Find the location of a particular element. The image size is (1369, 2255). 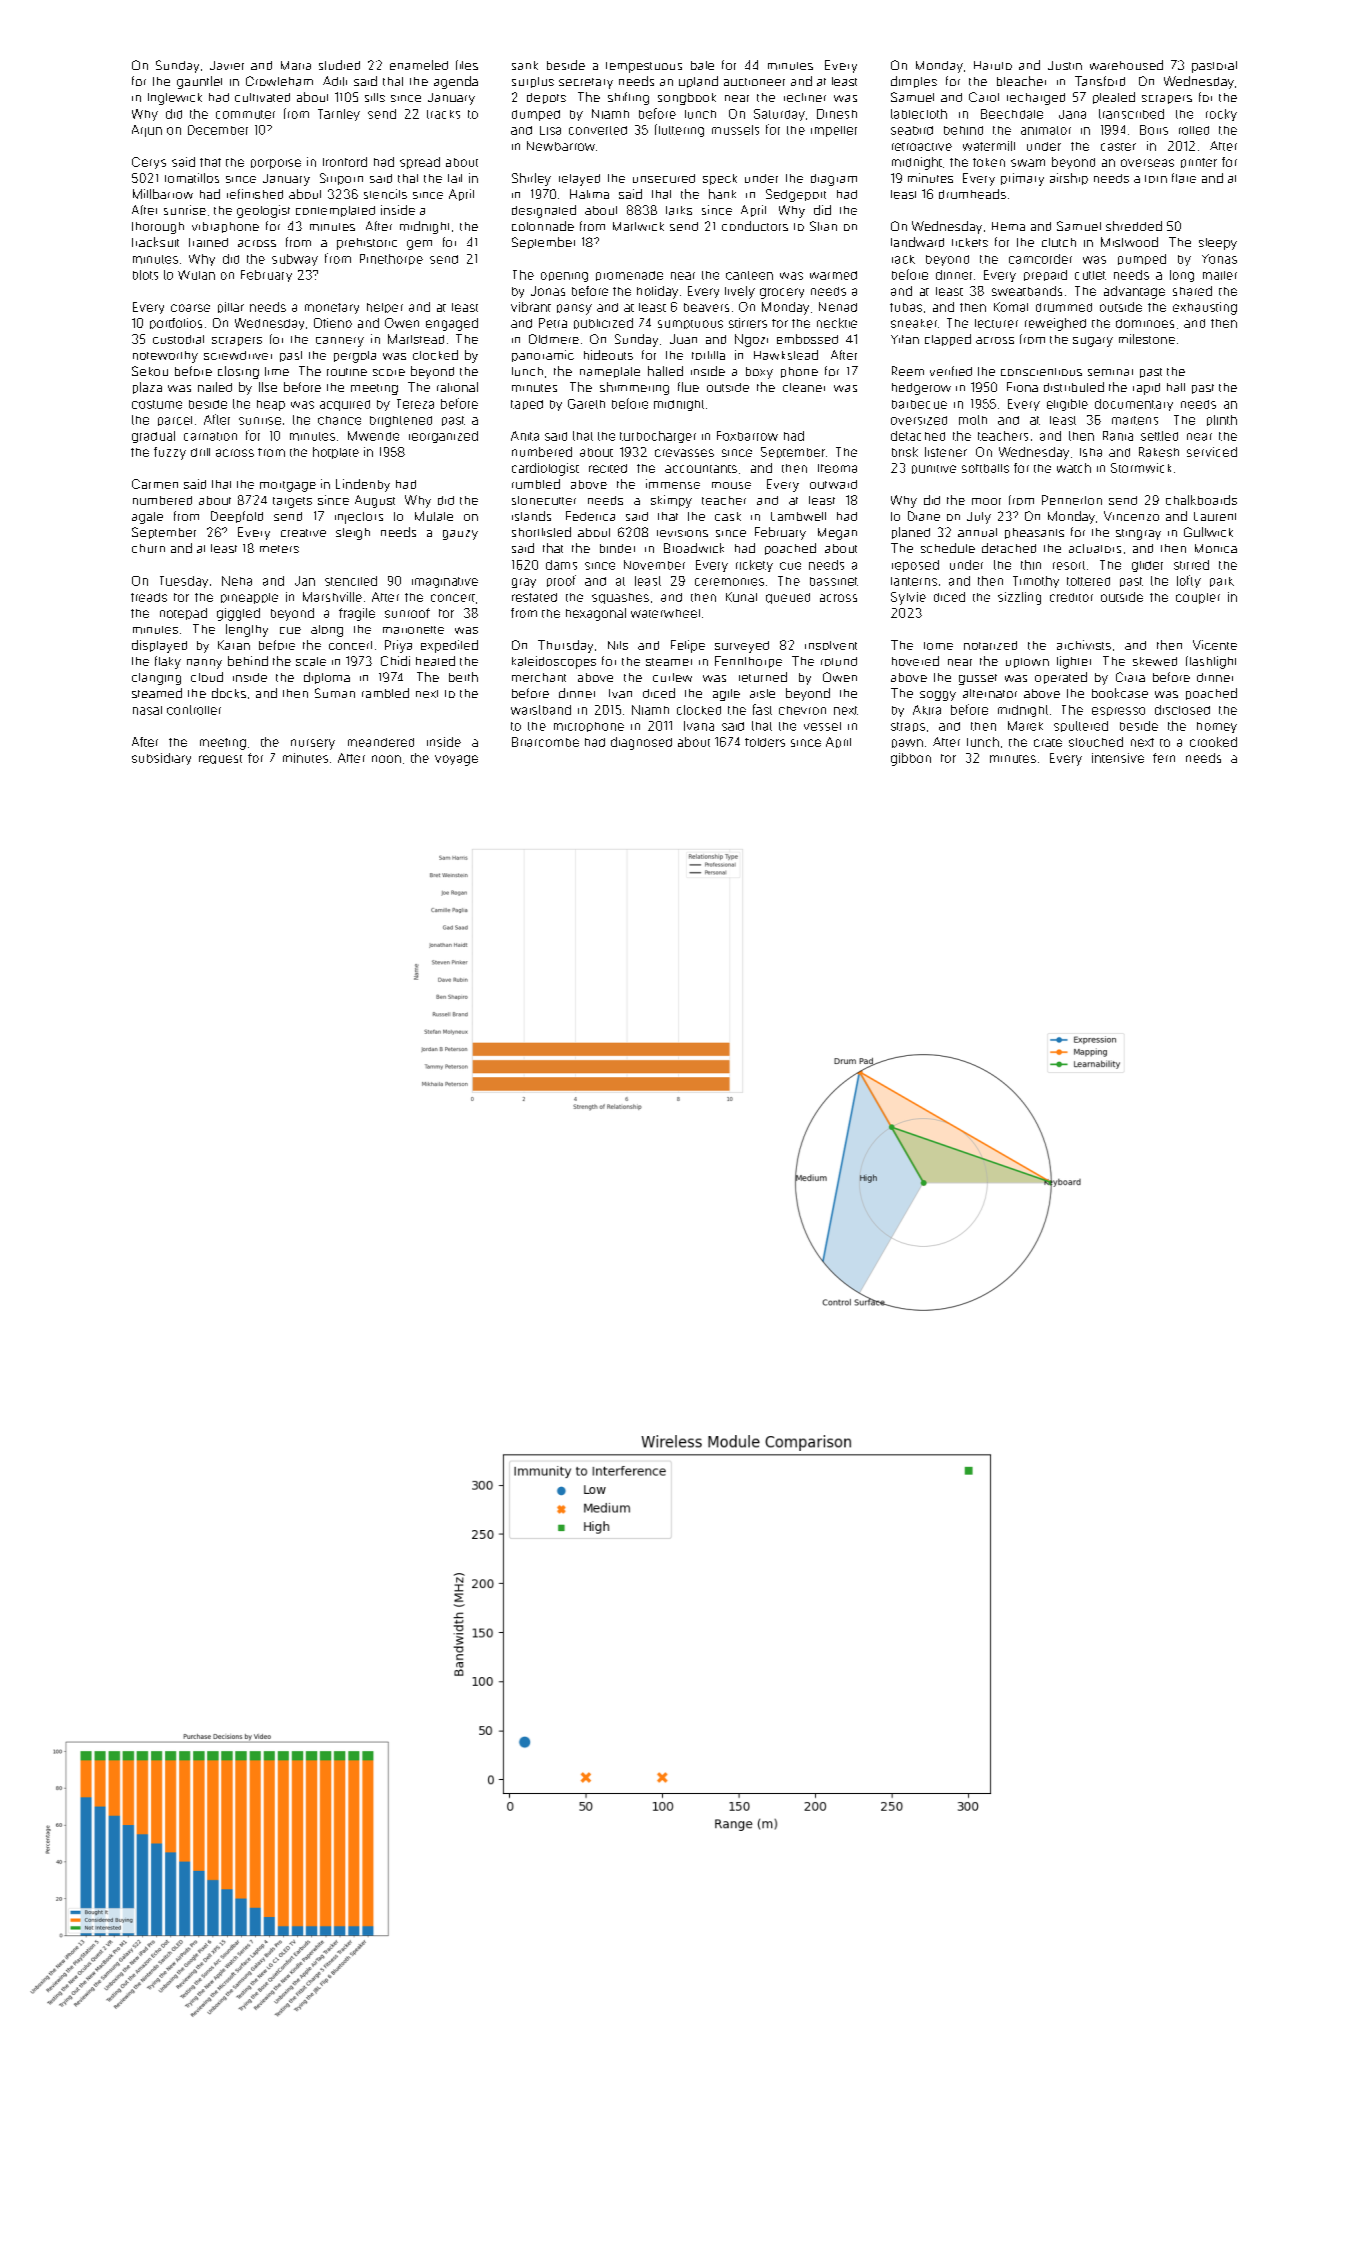

torn is located at coordinates (1156, 179).
